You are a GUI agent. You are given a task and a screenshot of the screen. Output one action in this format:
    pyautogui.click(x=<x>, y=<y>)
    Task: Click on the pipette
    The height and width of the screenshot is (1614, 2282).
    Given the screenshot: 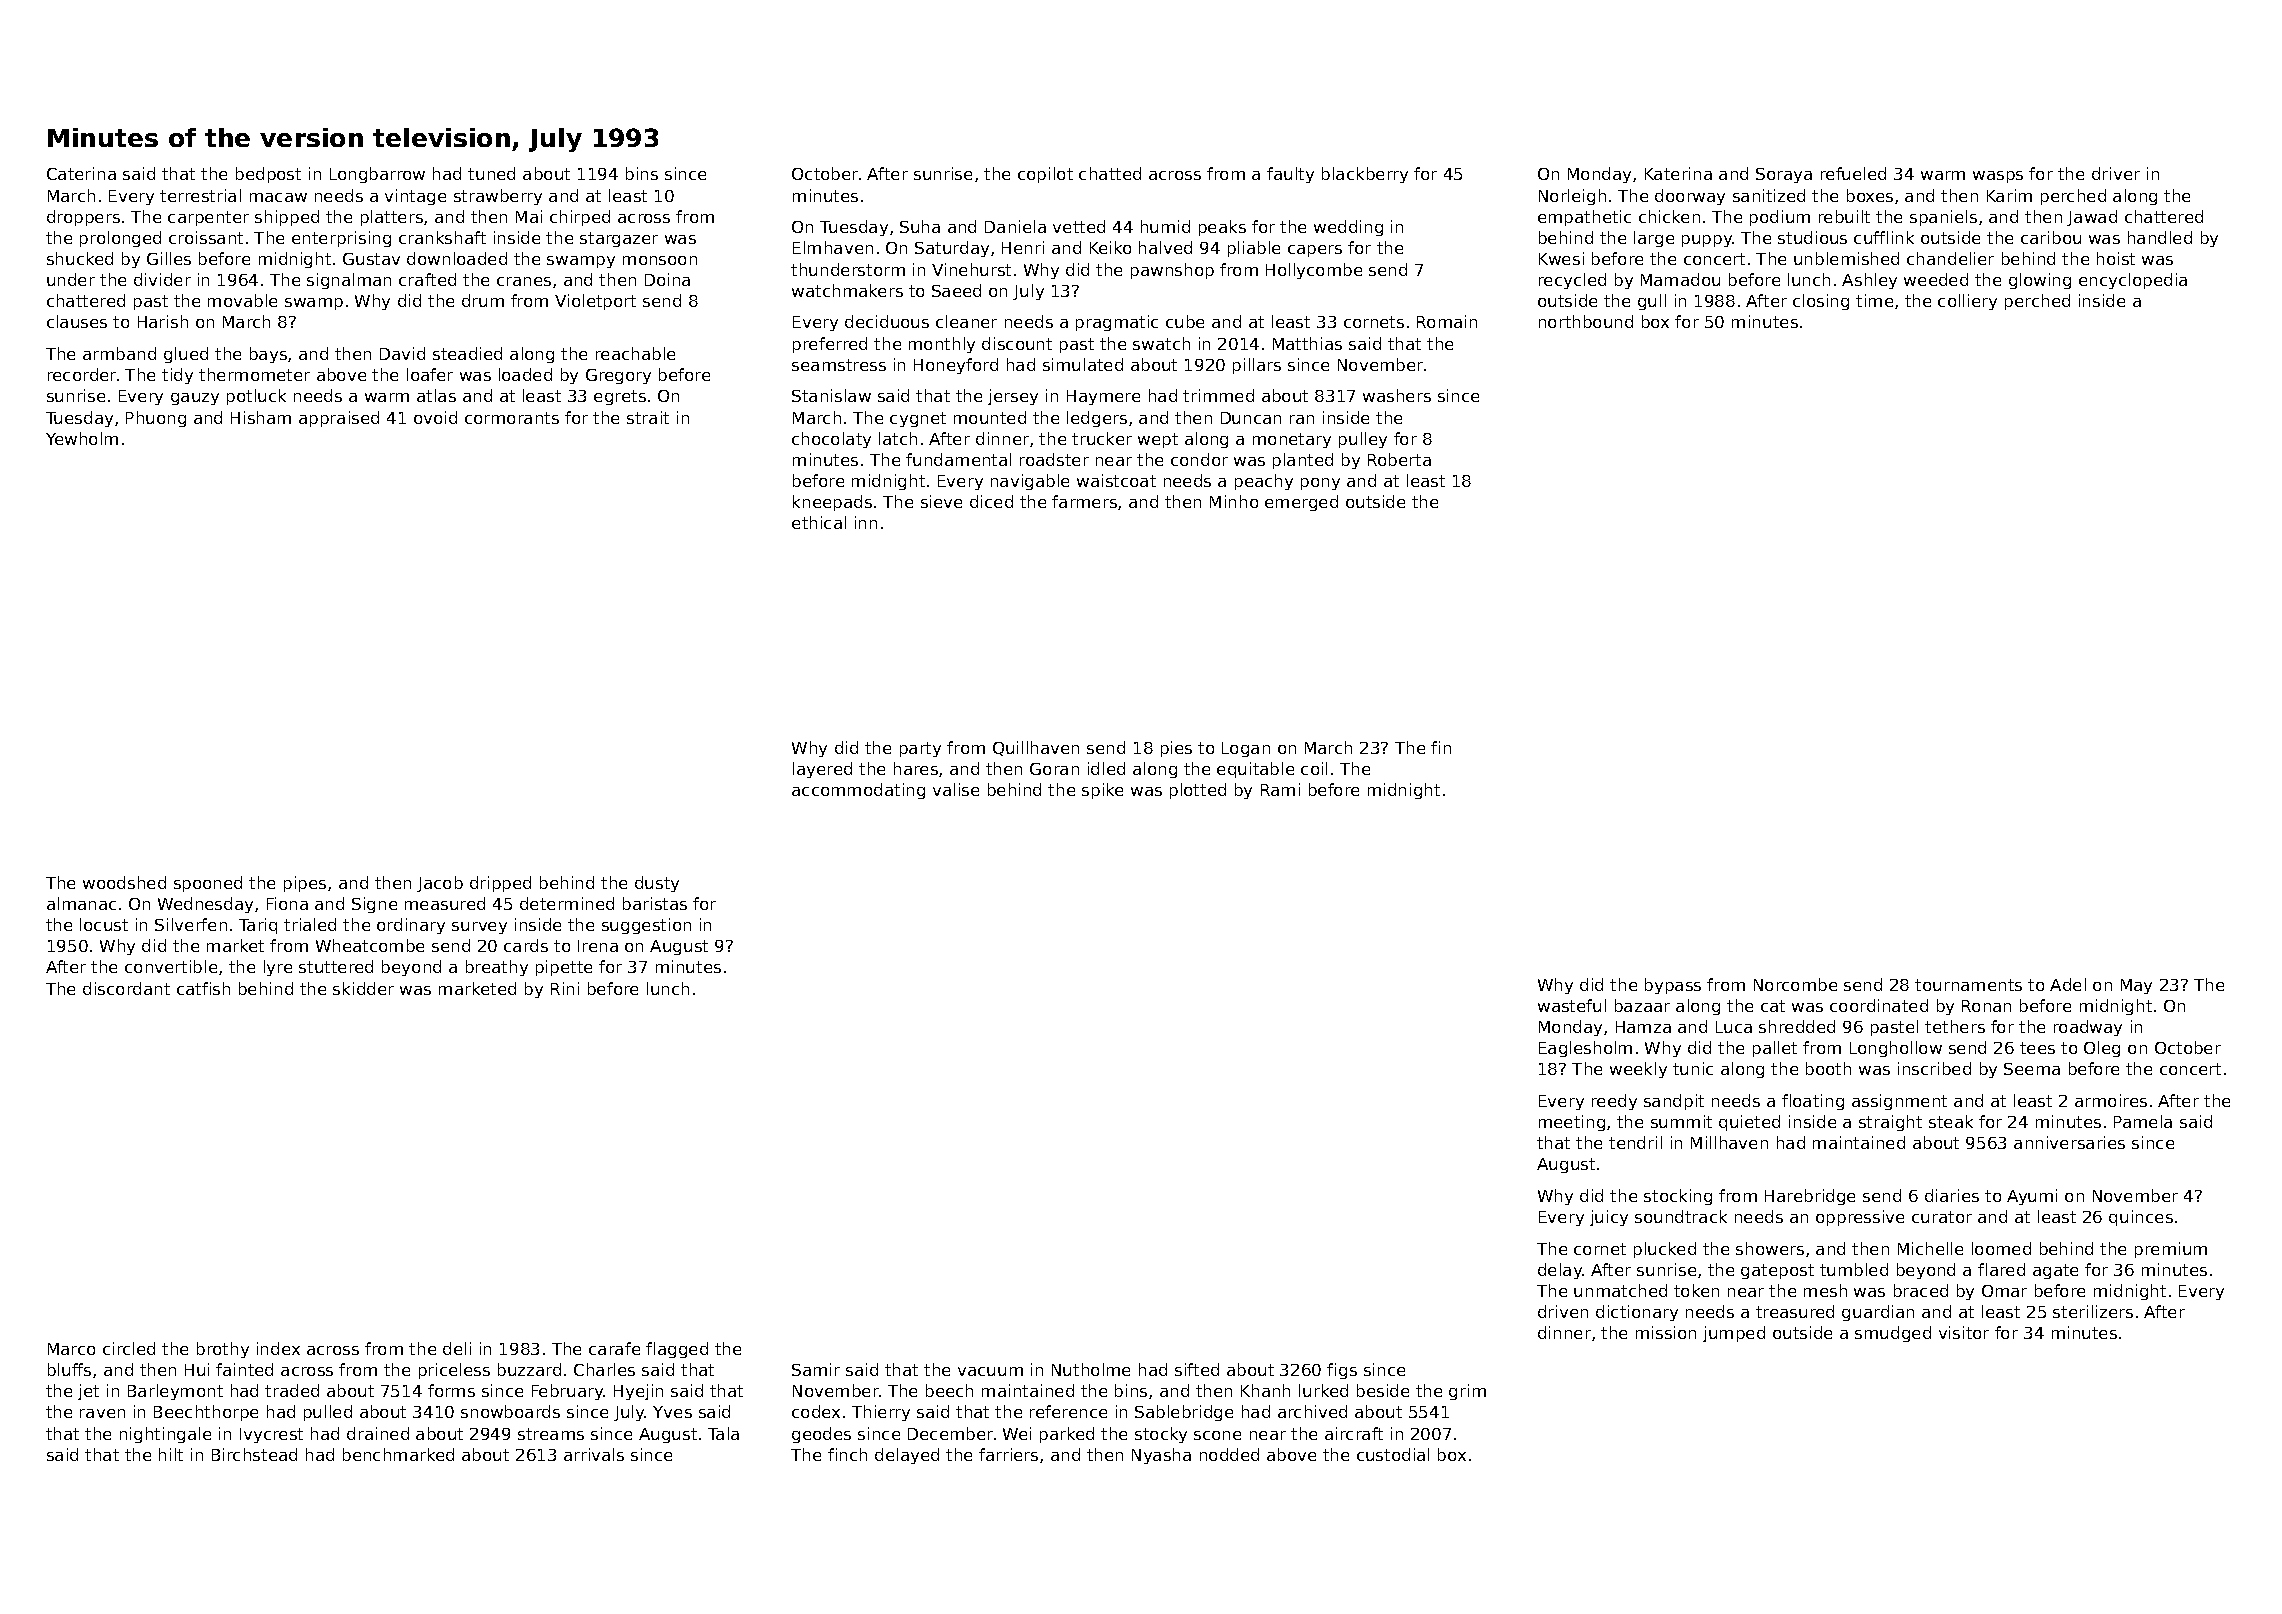 What is the action you would take?
    pyautogui.click(x=564, y=968)
